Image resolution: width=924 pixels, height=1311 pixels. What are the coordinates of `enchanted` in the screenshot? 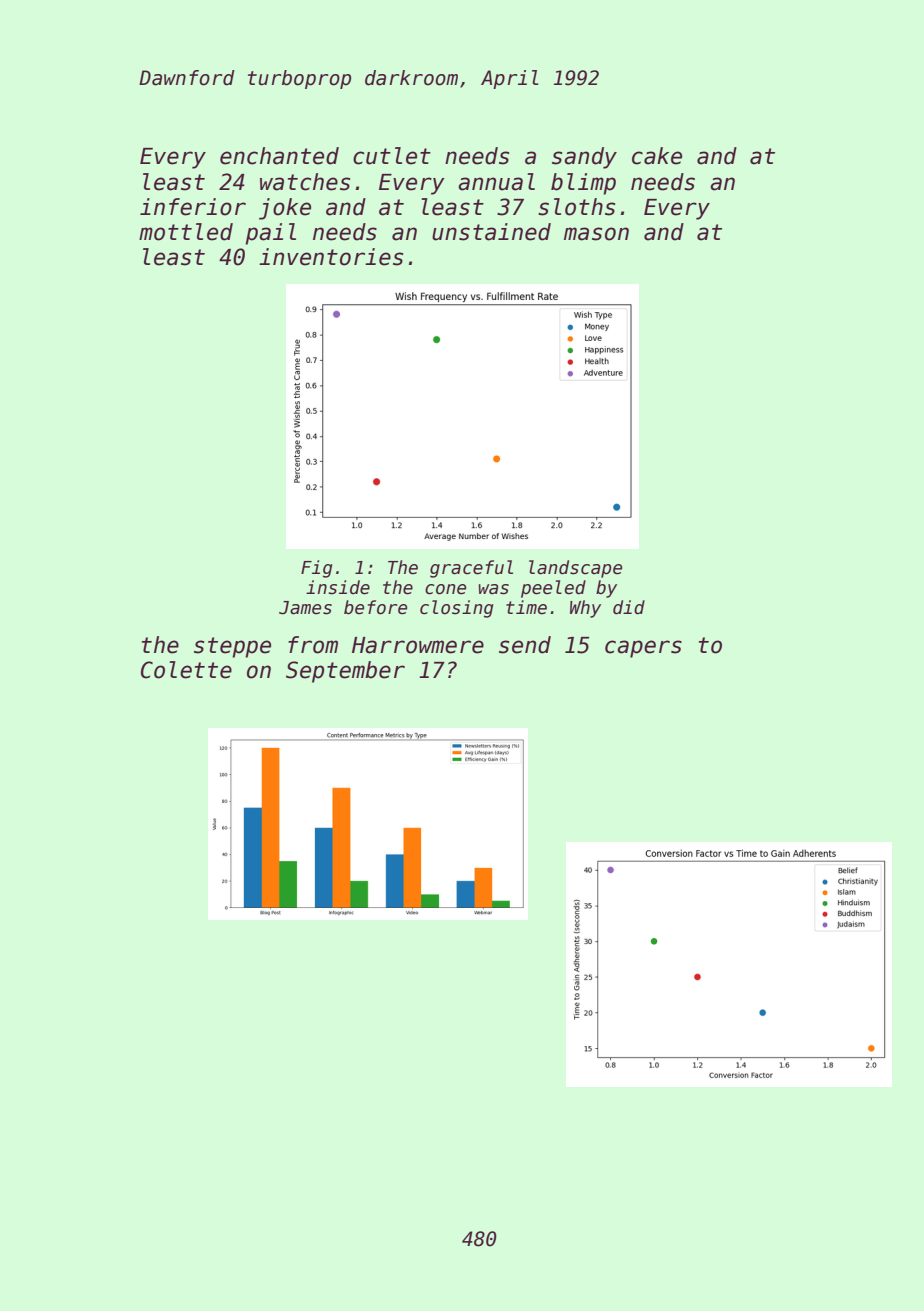 It's located at (279, 156).
